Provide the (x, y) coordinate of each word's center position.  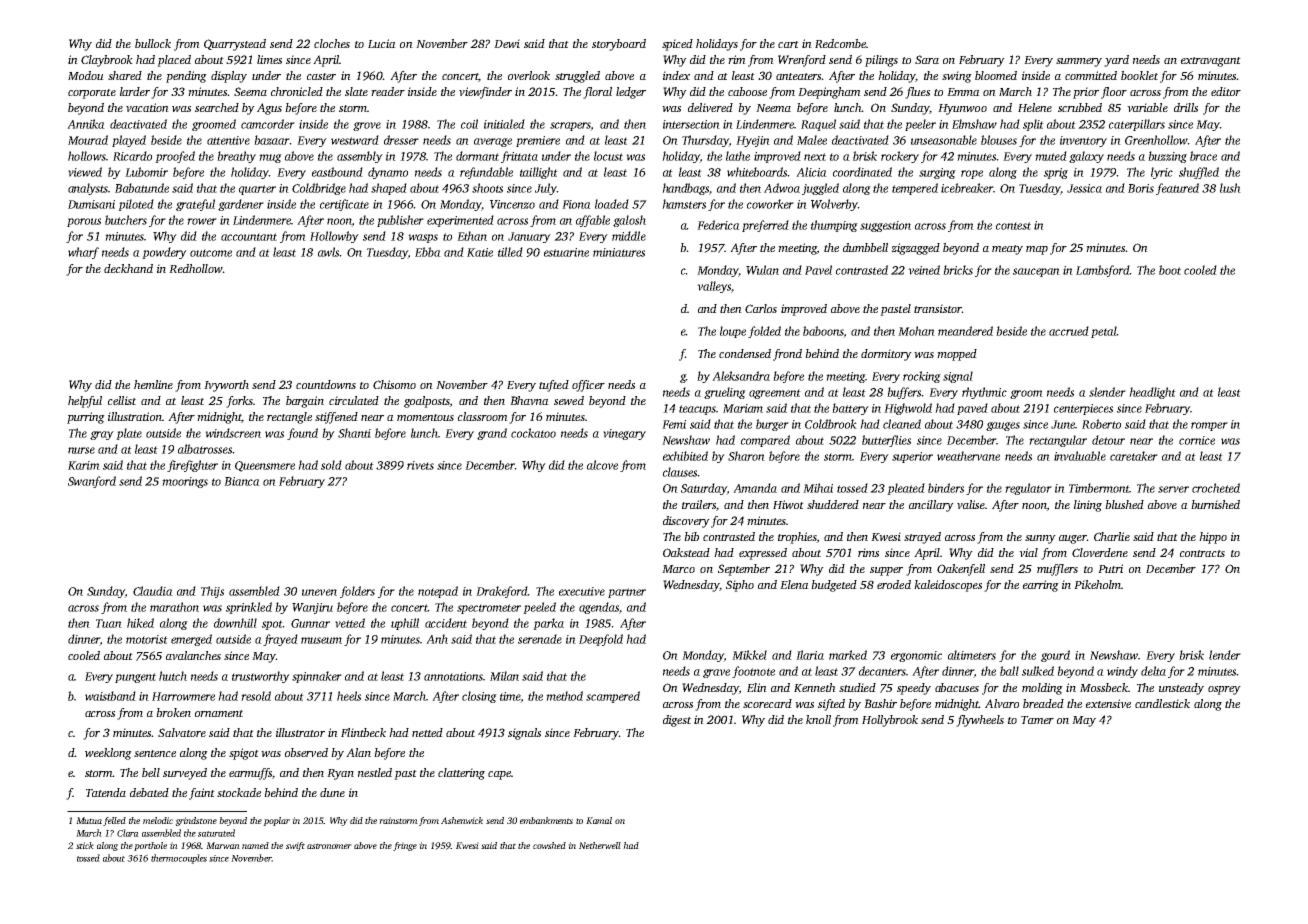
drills (1186, 107)
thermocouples (179, 859)
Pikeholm (1097, 584)
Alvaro (1002, 703)
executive (582, 591)
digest (677, 721)
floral (597, 93)
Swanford (92, 482)
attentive (228, 140)
